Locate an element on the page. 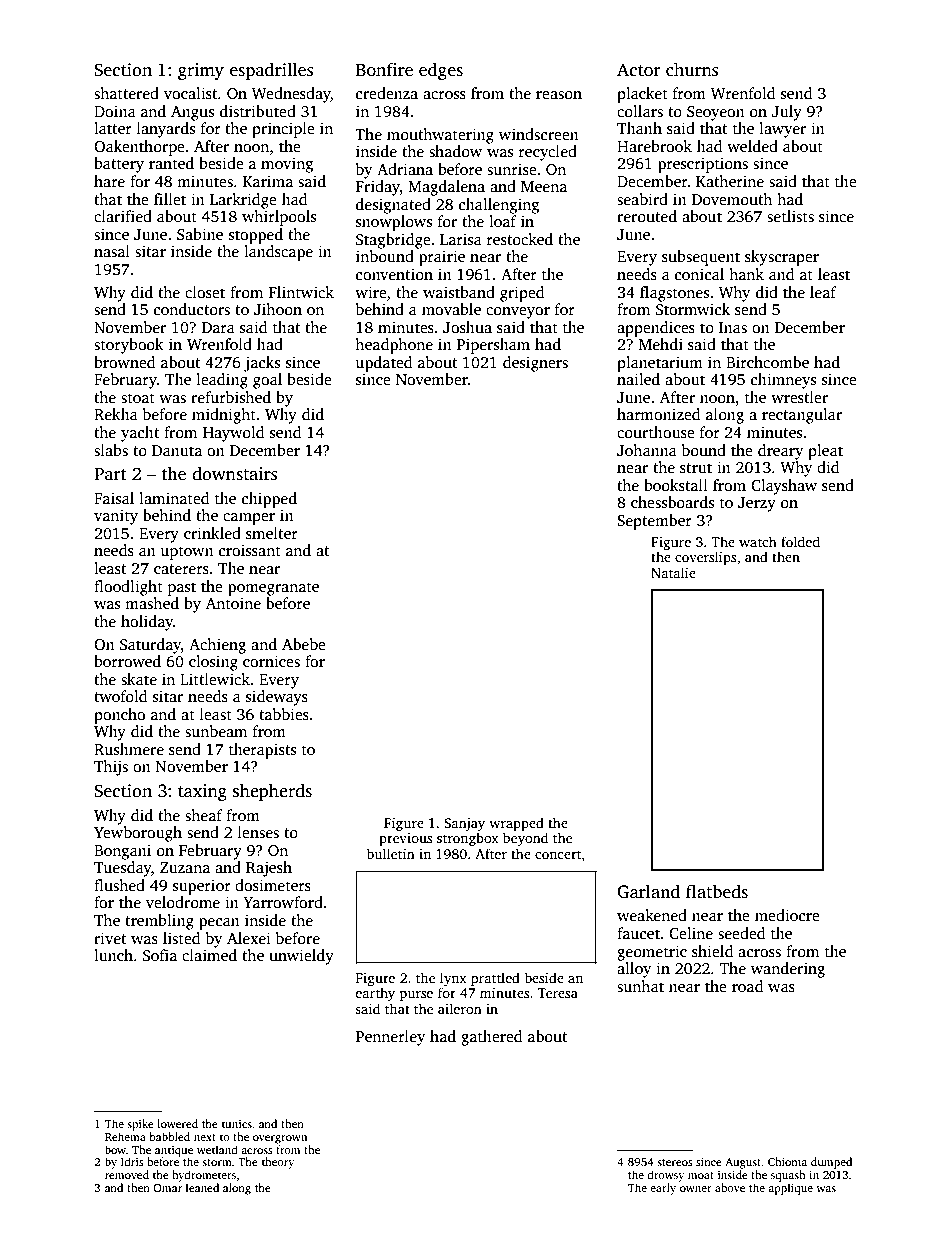  gathered is located at coordinates (491, 1038).
